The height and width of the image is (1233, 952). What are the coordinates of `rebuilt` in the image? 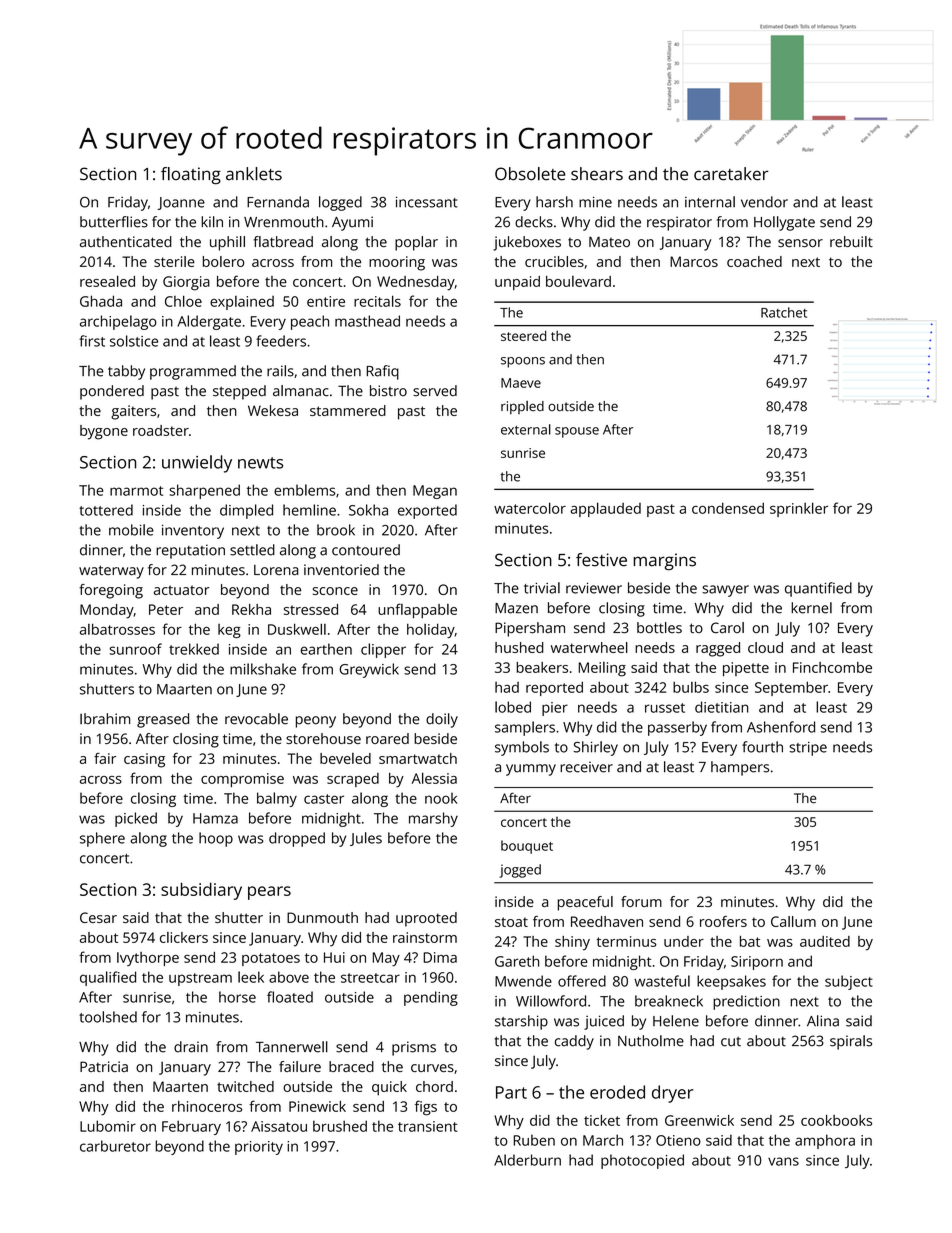 It's located at (851, 241).
